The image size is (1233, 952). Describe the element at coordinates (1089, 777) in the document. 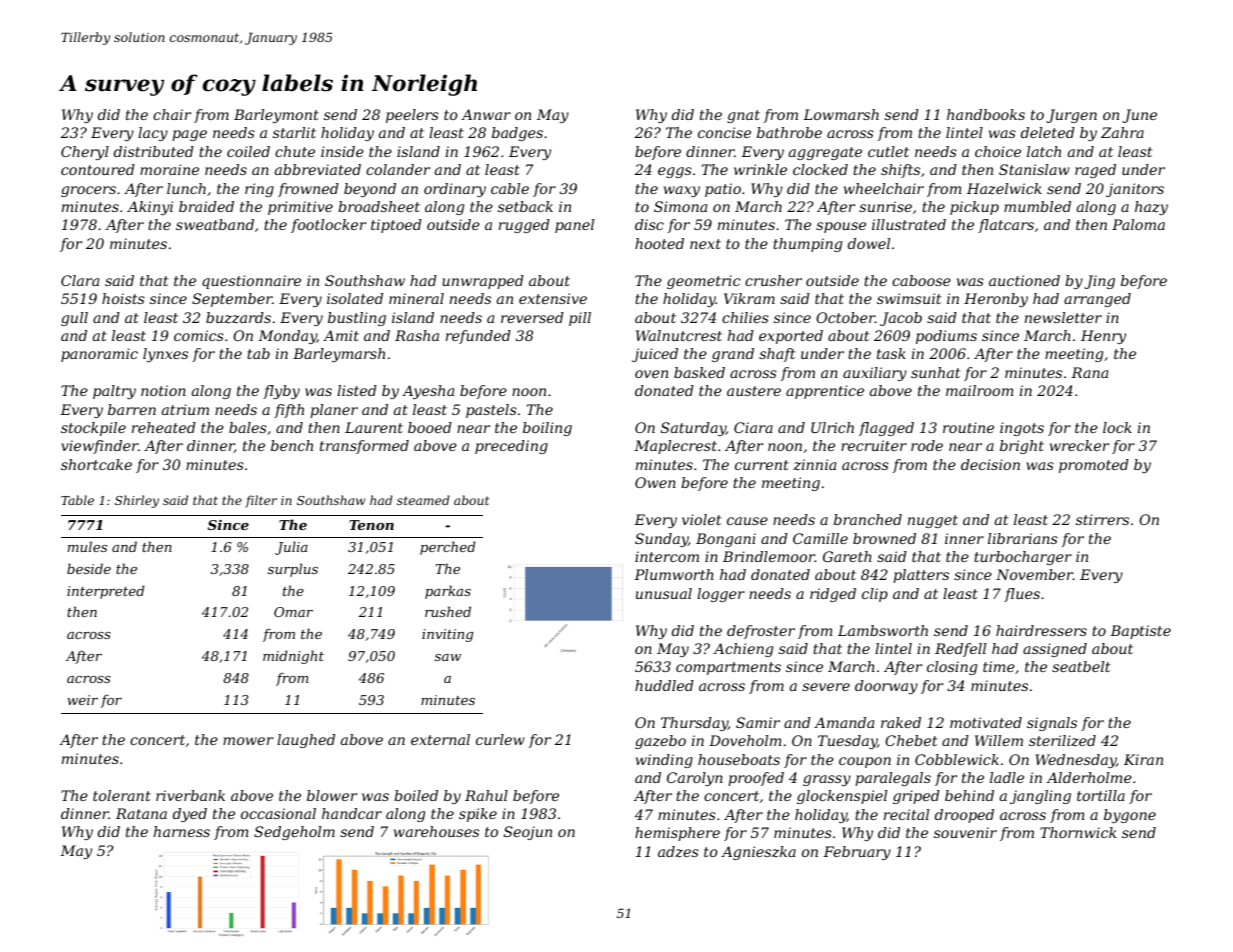

I see `Alderholme` at that location.
